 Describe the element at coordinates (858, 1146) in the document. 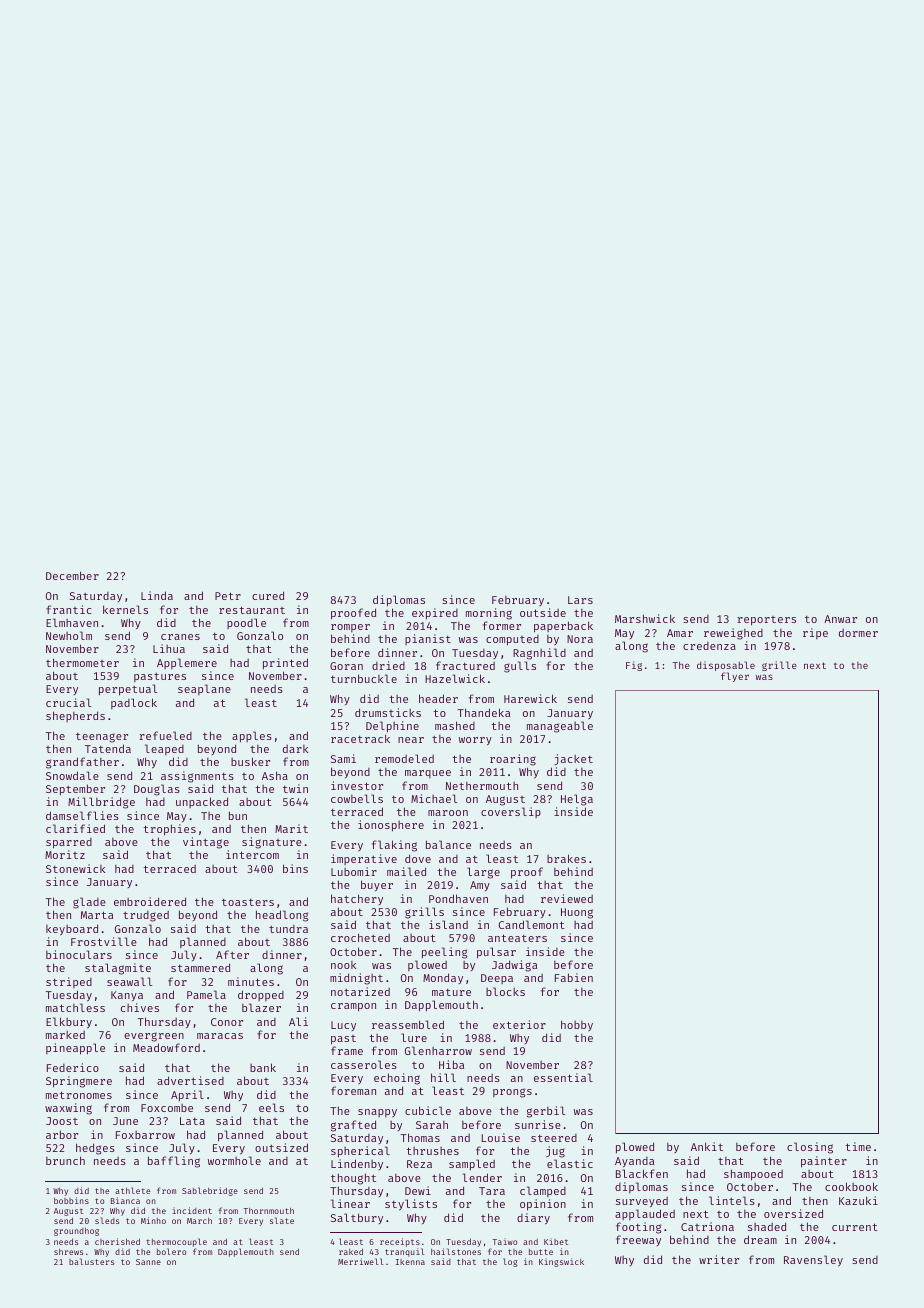

I see `time` at that location.
